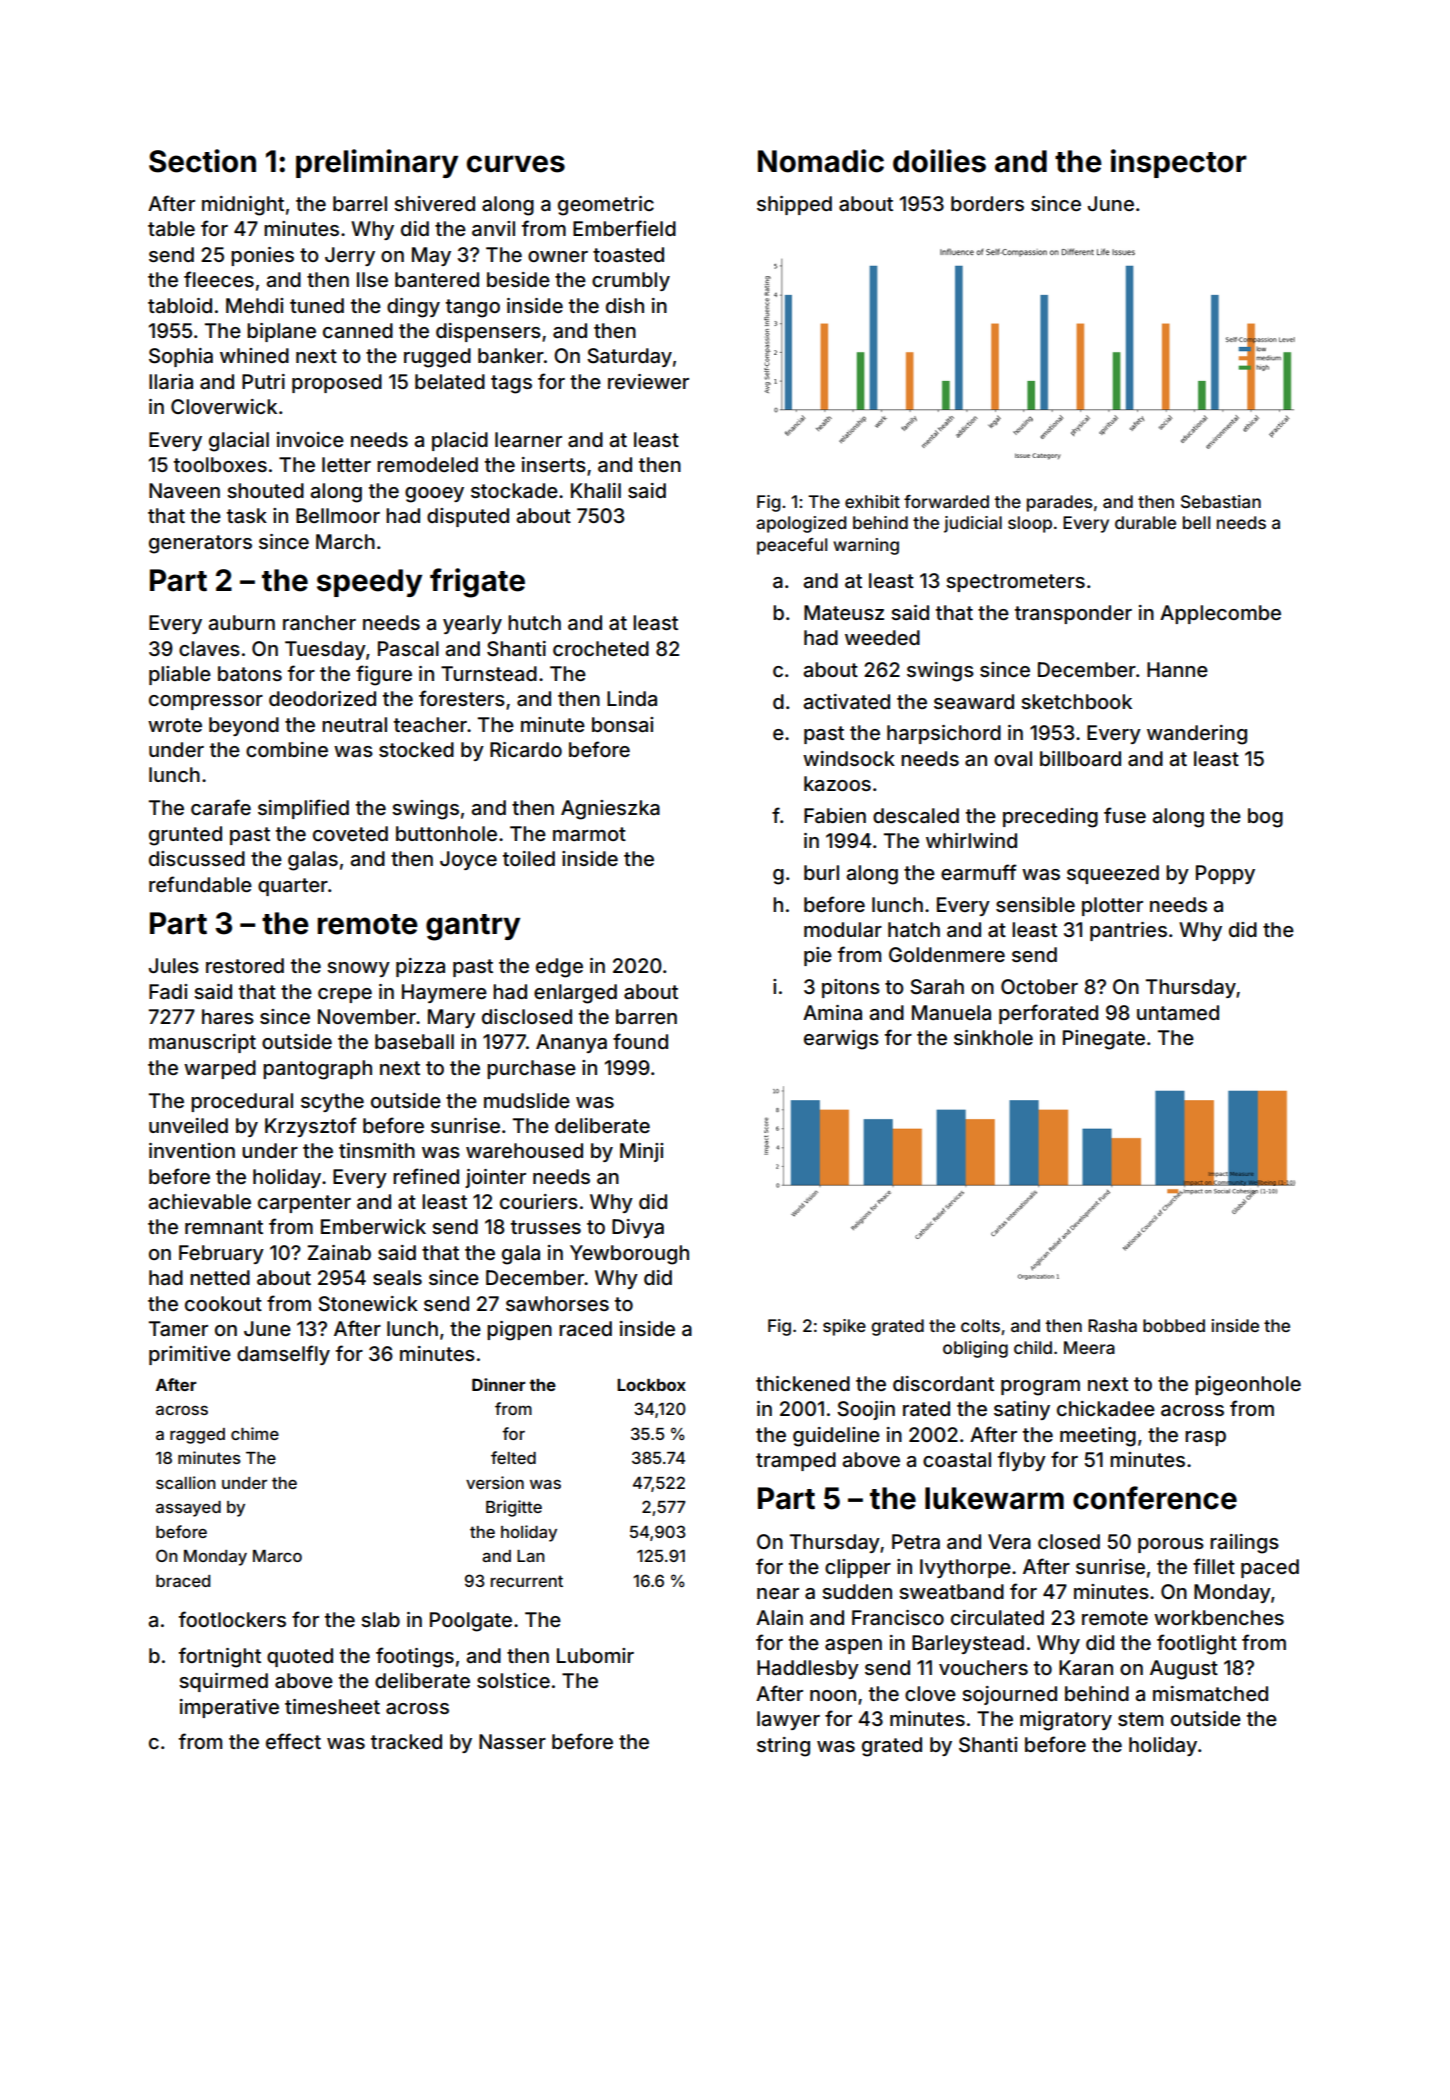 The height and width of the page is (2100, 1450). Describe the element at coordinates (293, 1741) in the page. I see `effect` at that location.
